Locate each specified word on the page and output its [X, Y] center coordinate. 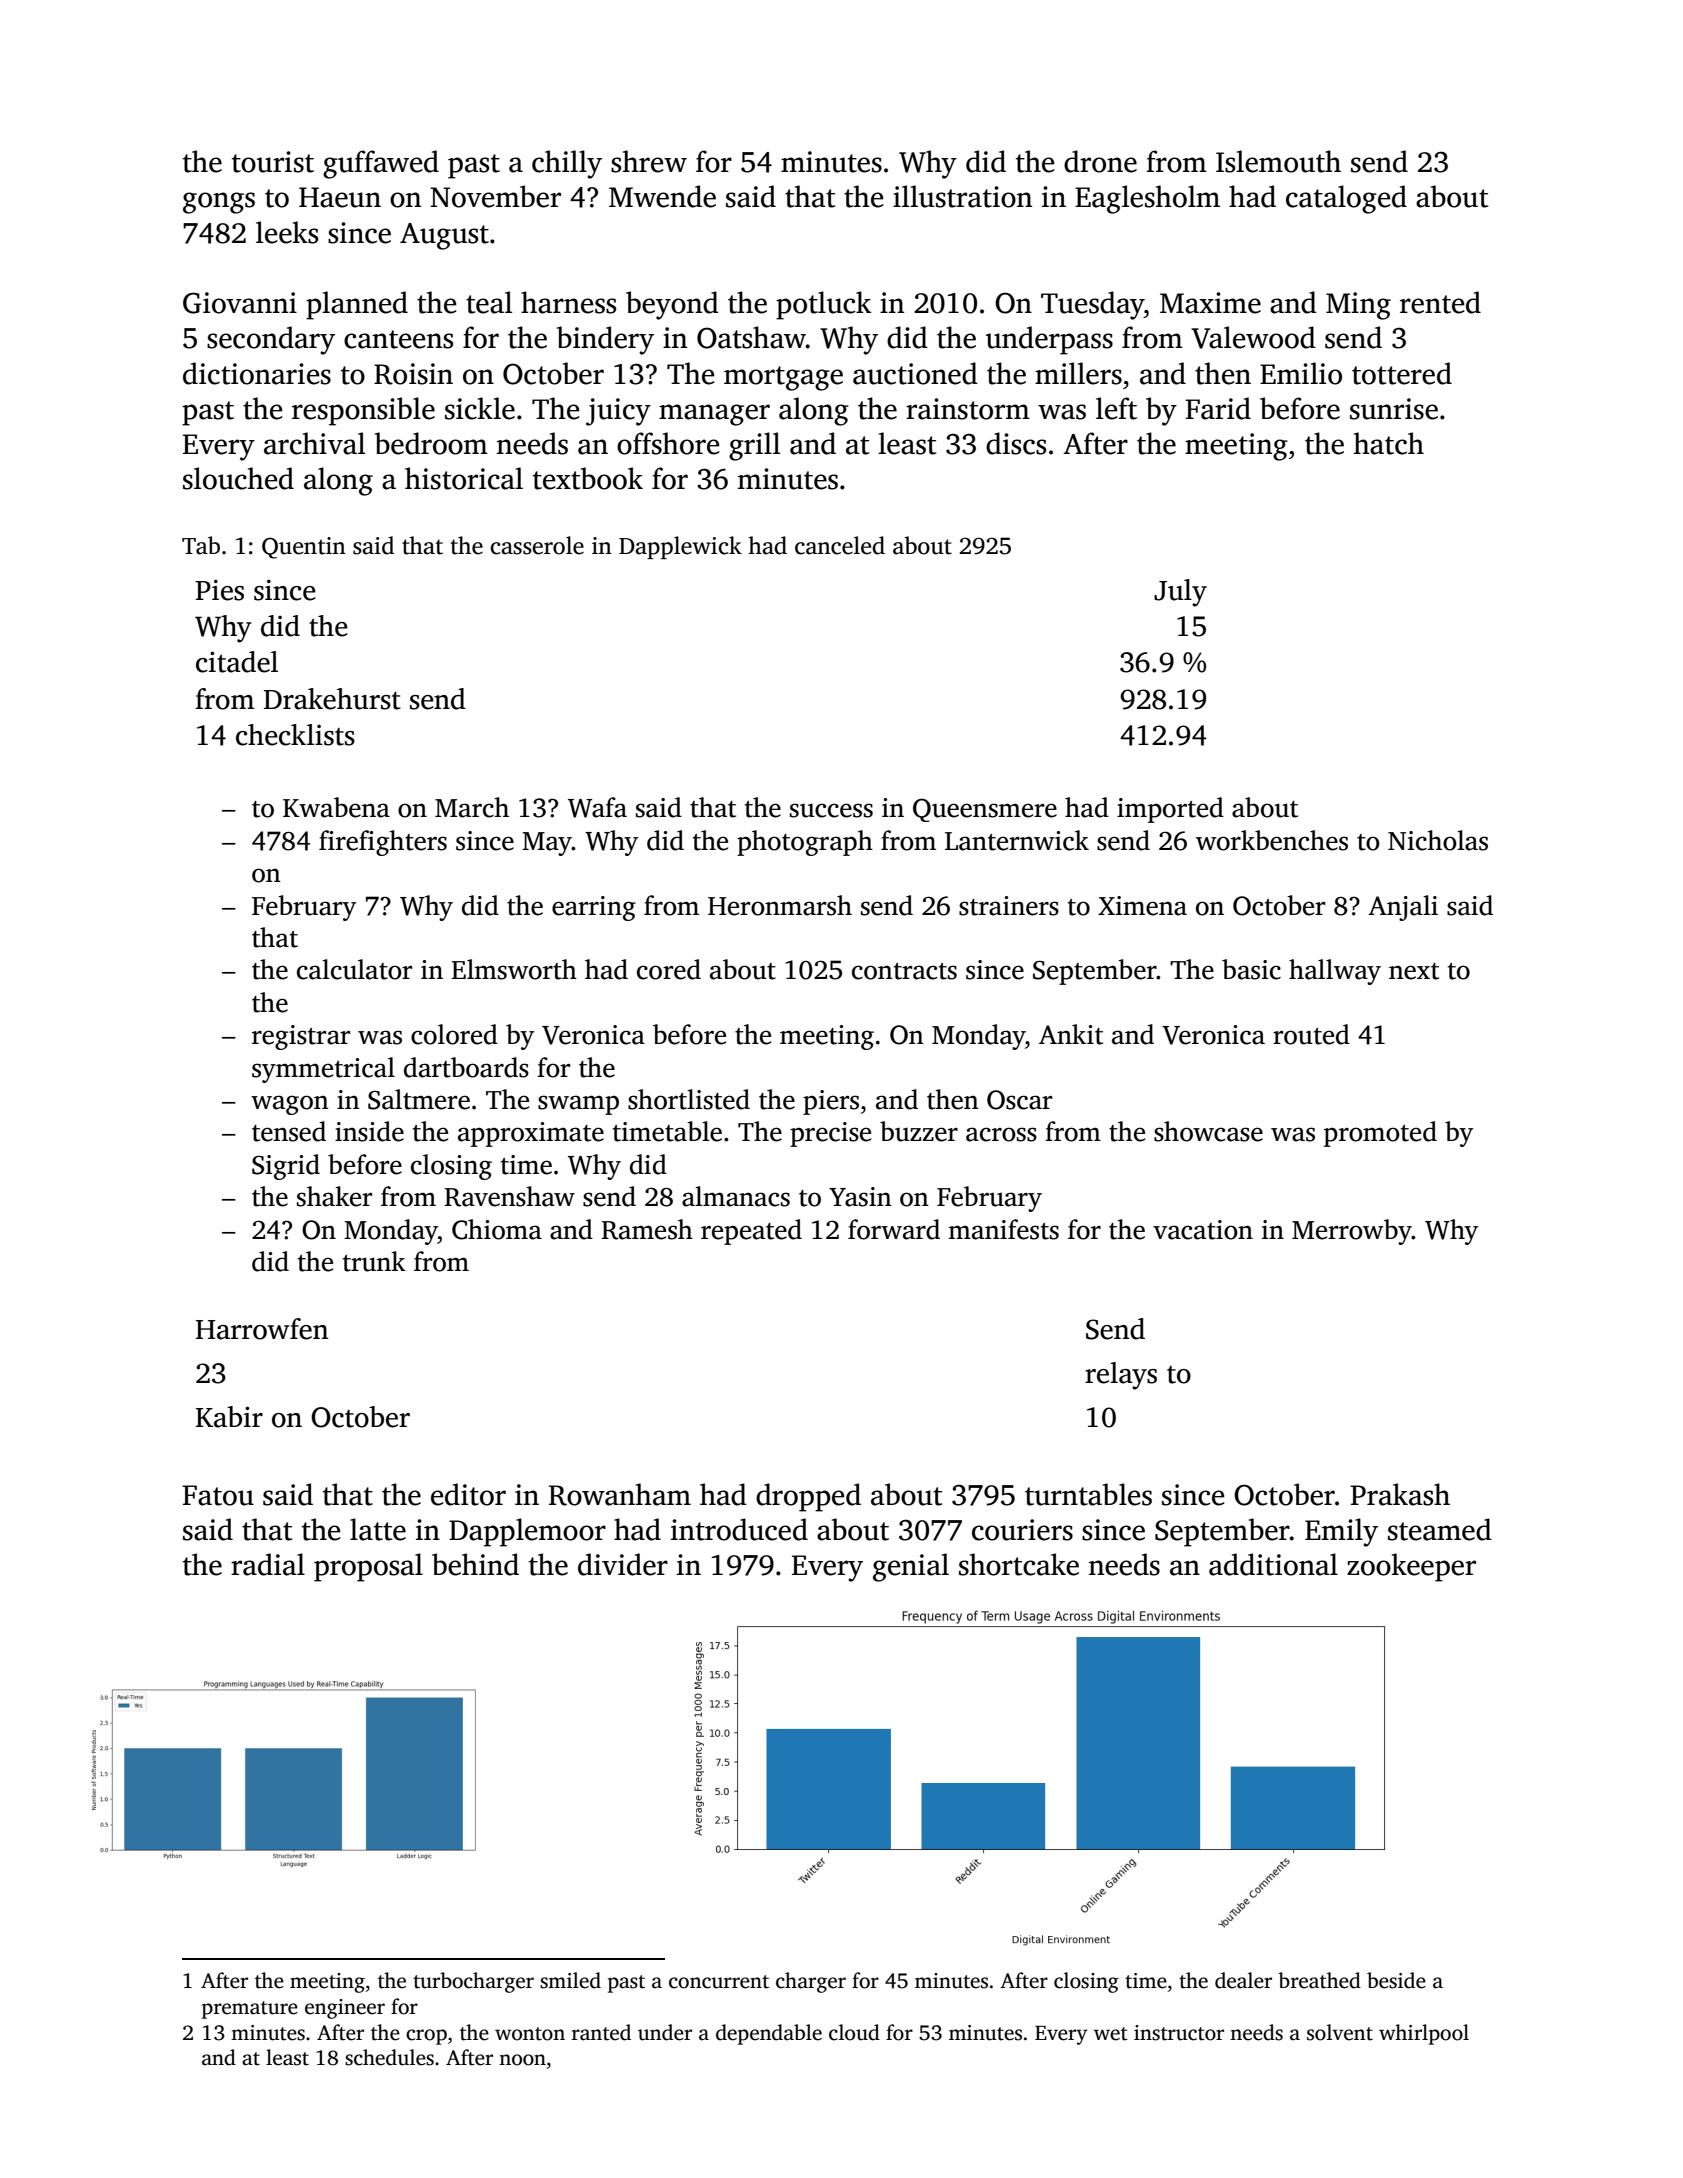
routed [1311, 1034]
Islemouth [1278, 161]
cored [669, 969]
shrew [649, 161]
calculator [354, 969]
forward [894, 1229]
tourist [273, 162]
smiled [570, 1980]
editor [468, 1494]
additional [1273, 1564]
